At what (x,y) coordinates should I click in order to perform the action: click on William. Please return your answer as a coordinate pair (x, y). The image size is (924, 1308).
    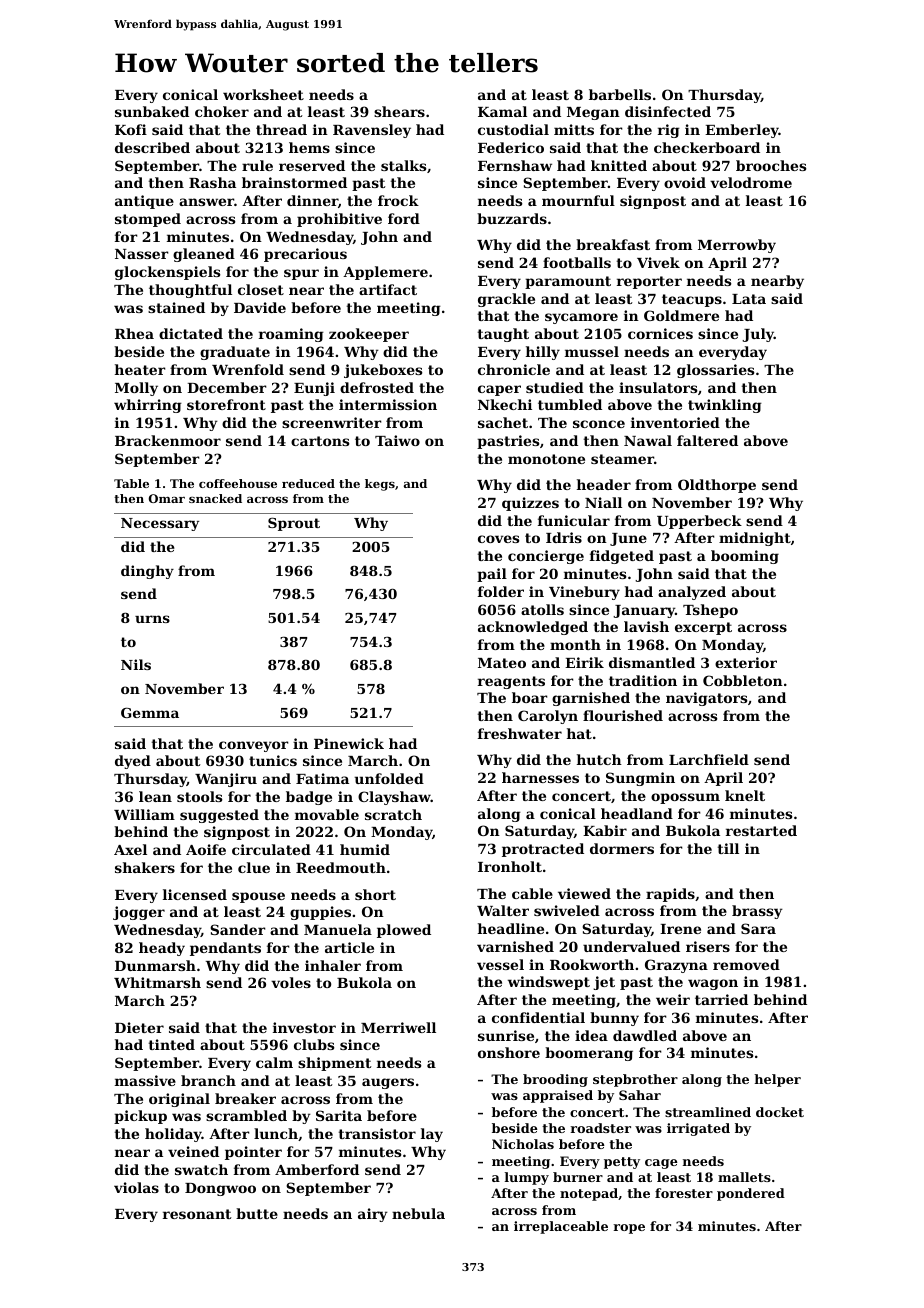
    Looking at the image, I should click on (144, 814).
